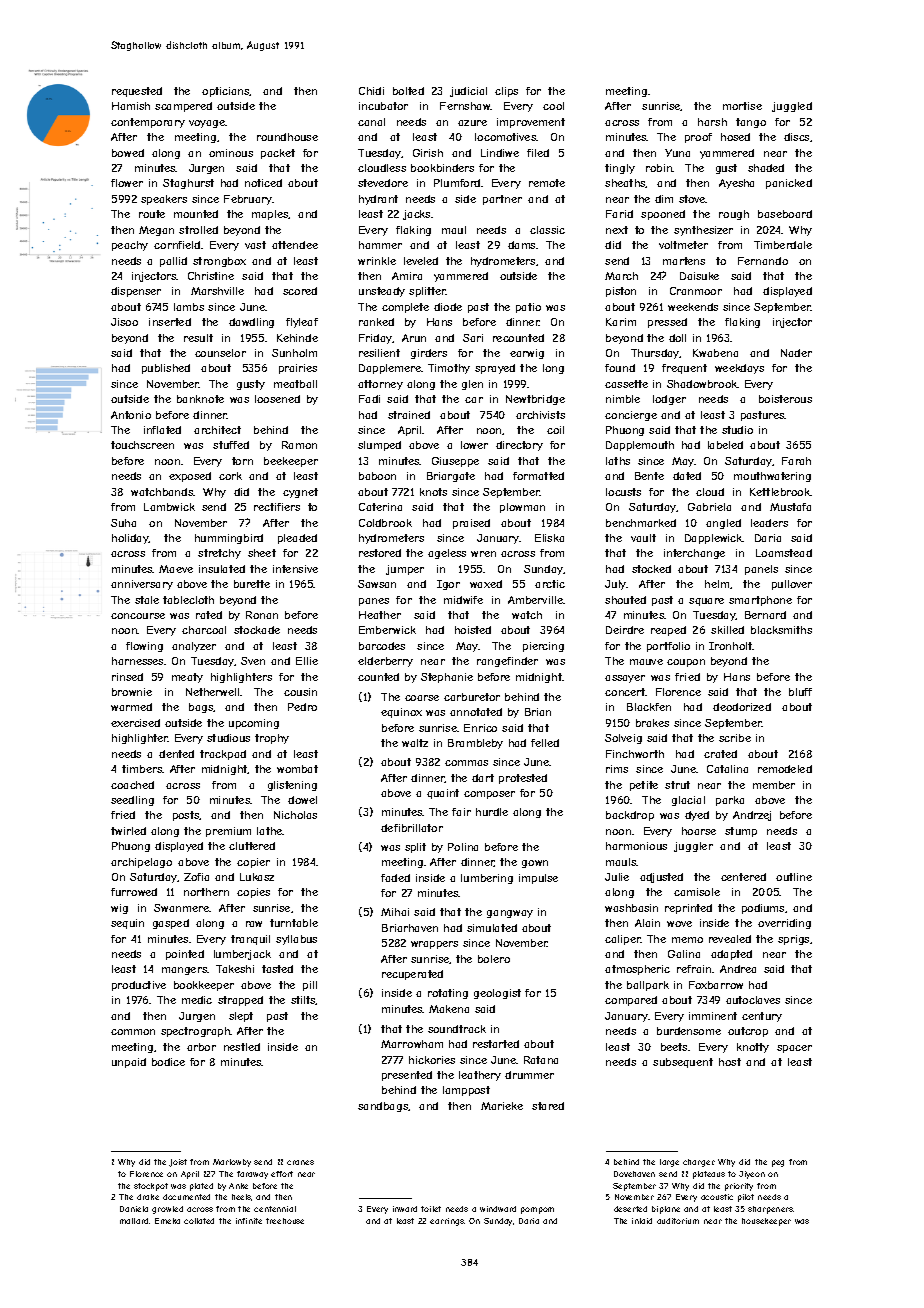 This screenshot has width=924, height=1308. I want to click on requested, so click(137, 92).
